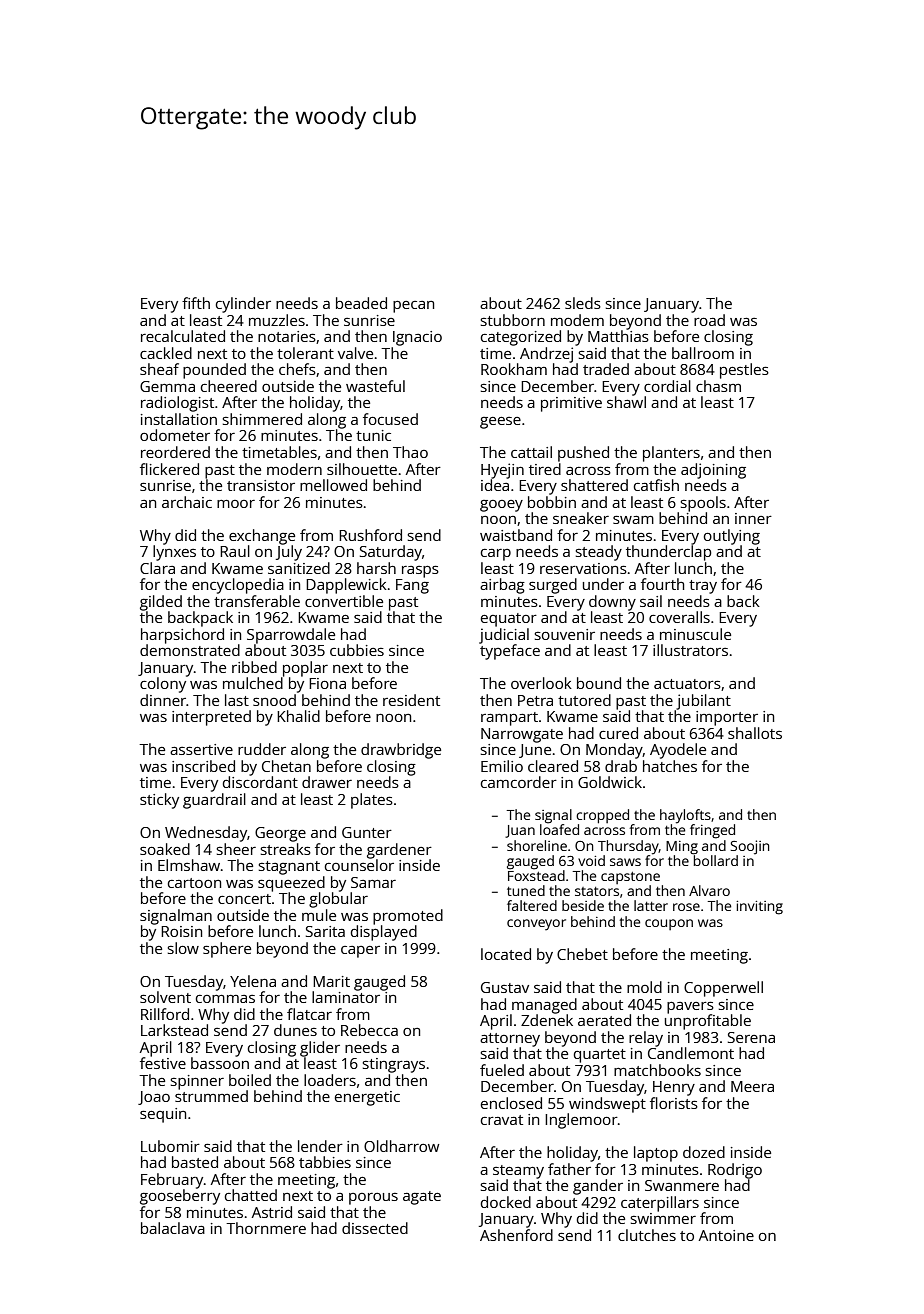  I want to click on promoted, so click(408, 917).
